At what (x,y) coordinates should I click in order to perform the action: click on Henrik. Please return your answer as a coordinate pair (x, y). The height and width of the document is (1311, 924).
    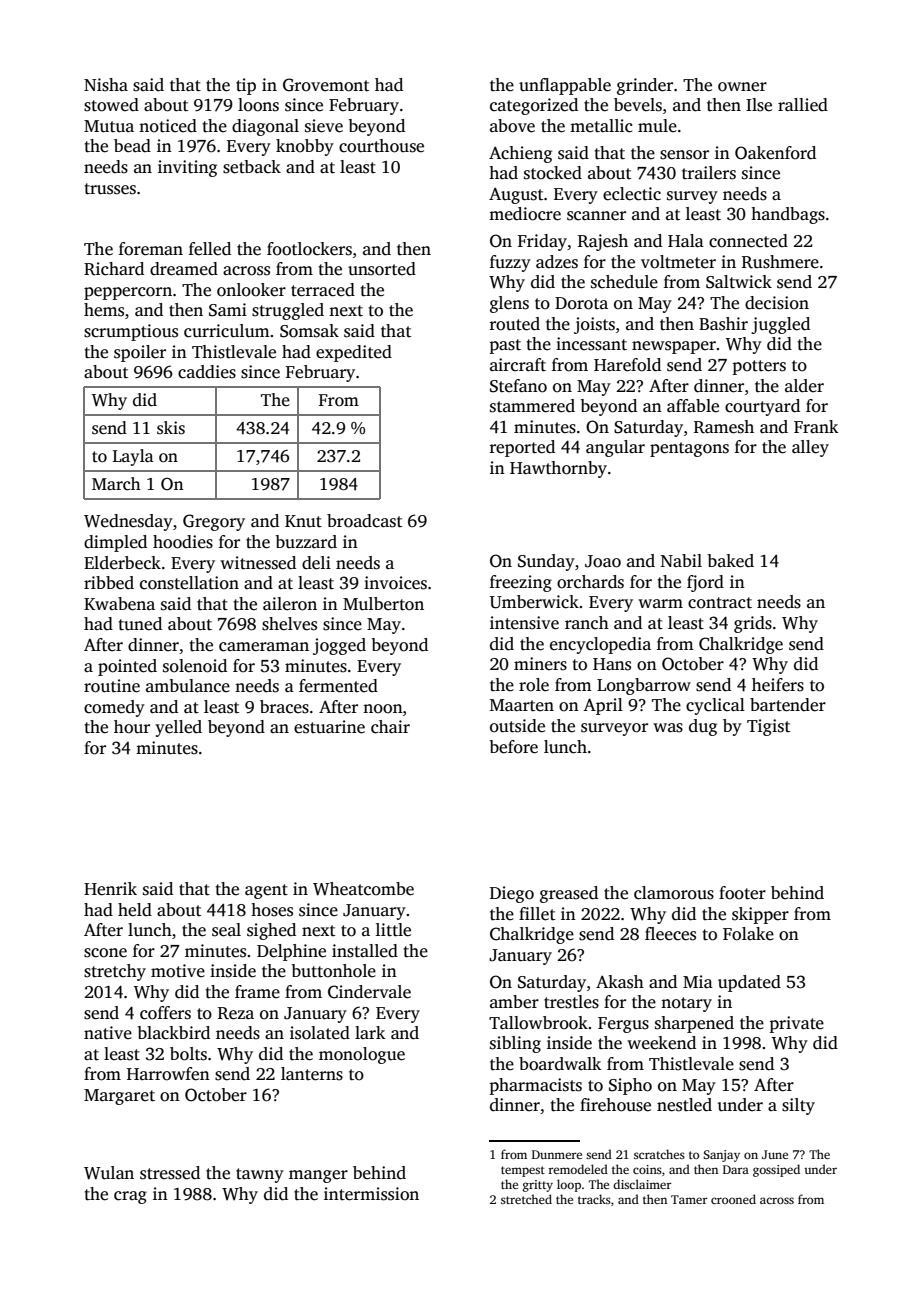
    Looking at the image, I should click on (110, 889).
